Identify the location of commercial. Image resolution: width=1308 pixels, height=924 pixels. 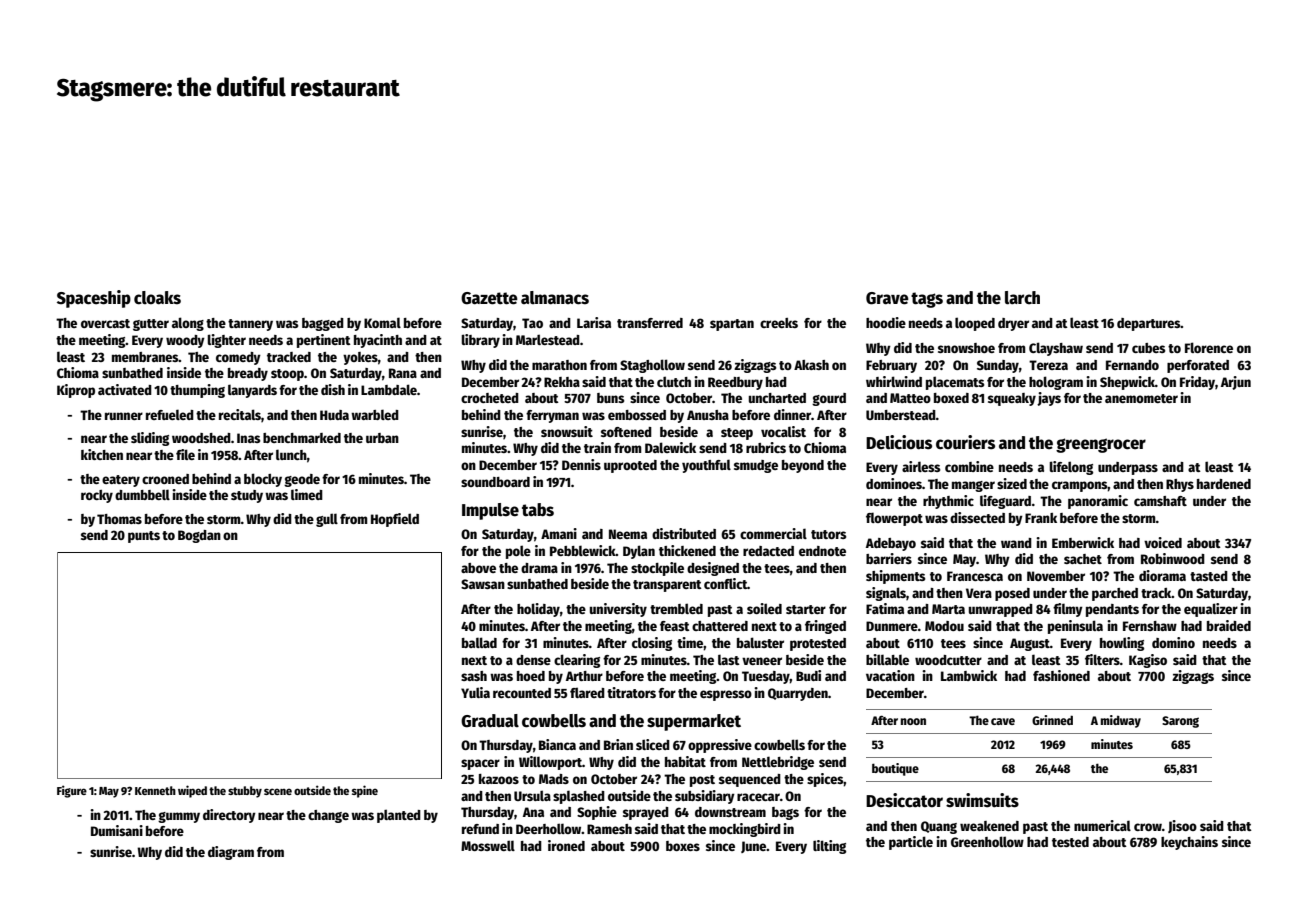
(773, 533).
